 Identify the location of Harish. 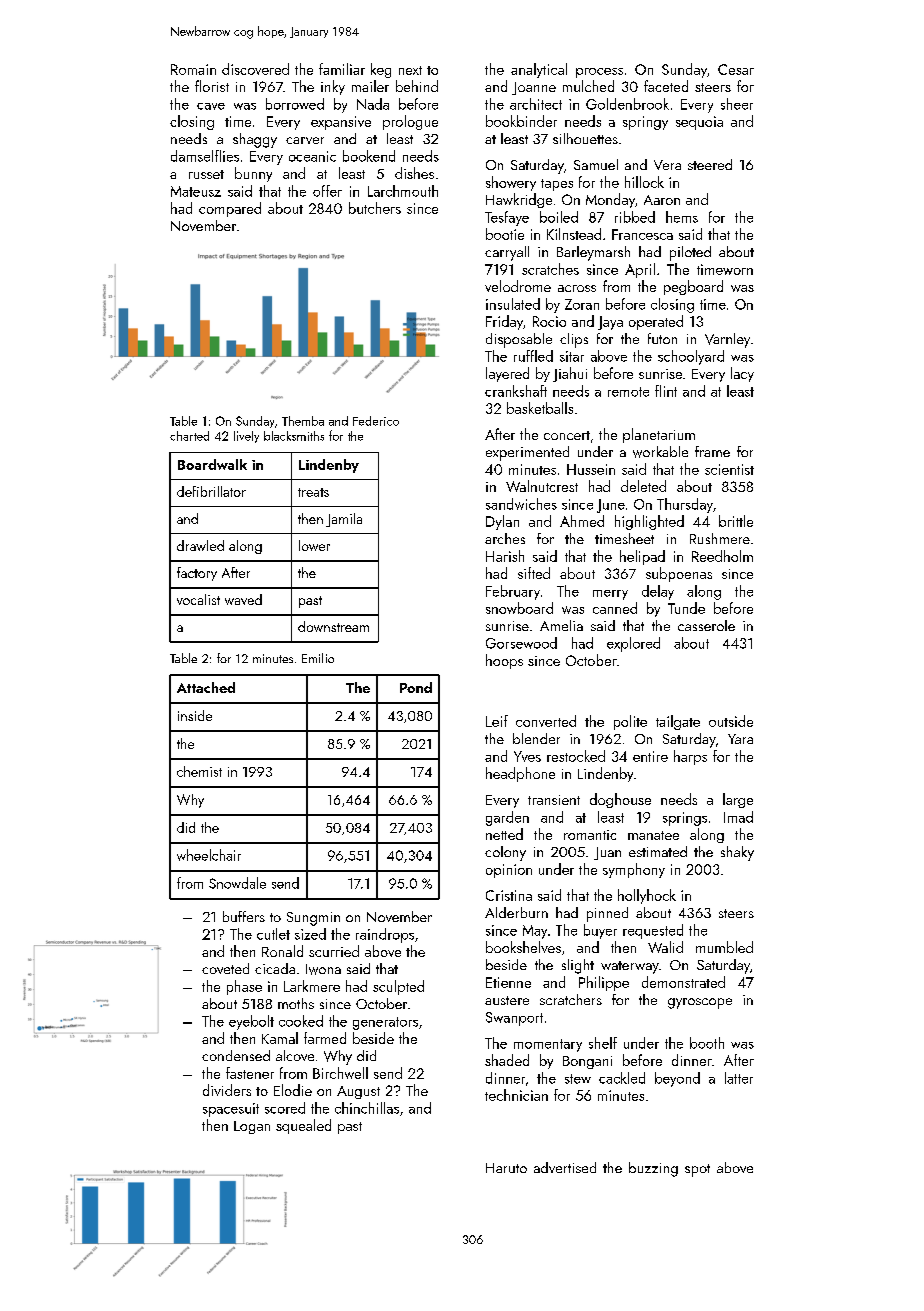
(505, 556).
